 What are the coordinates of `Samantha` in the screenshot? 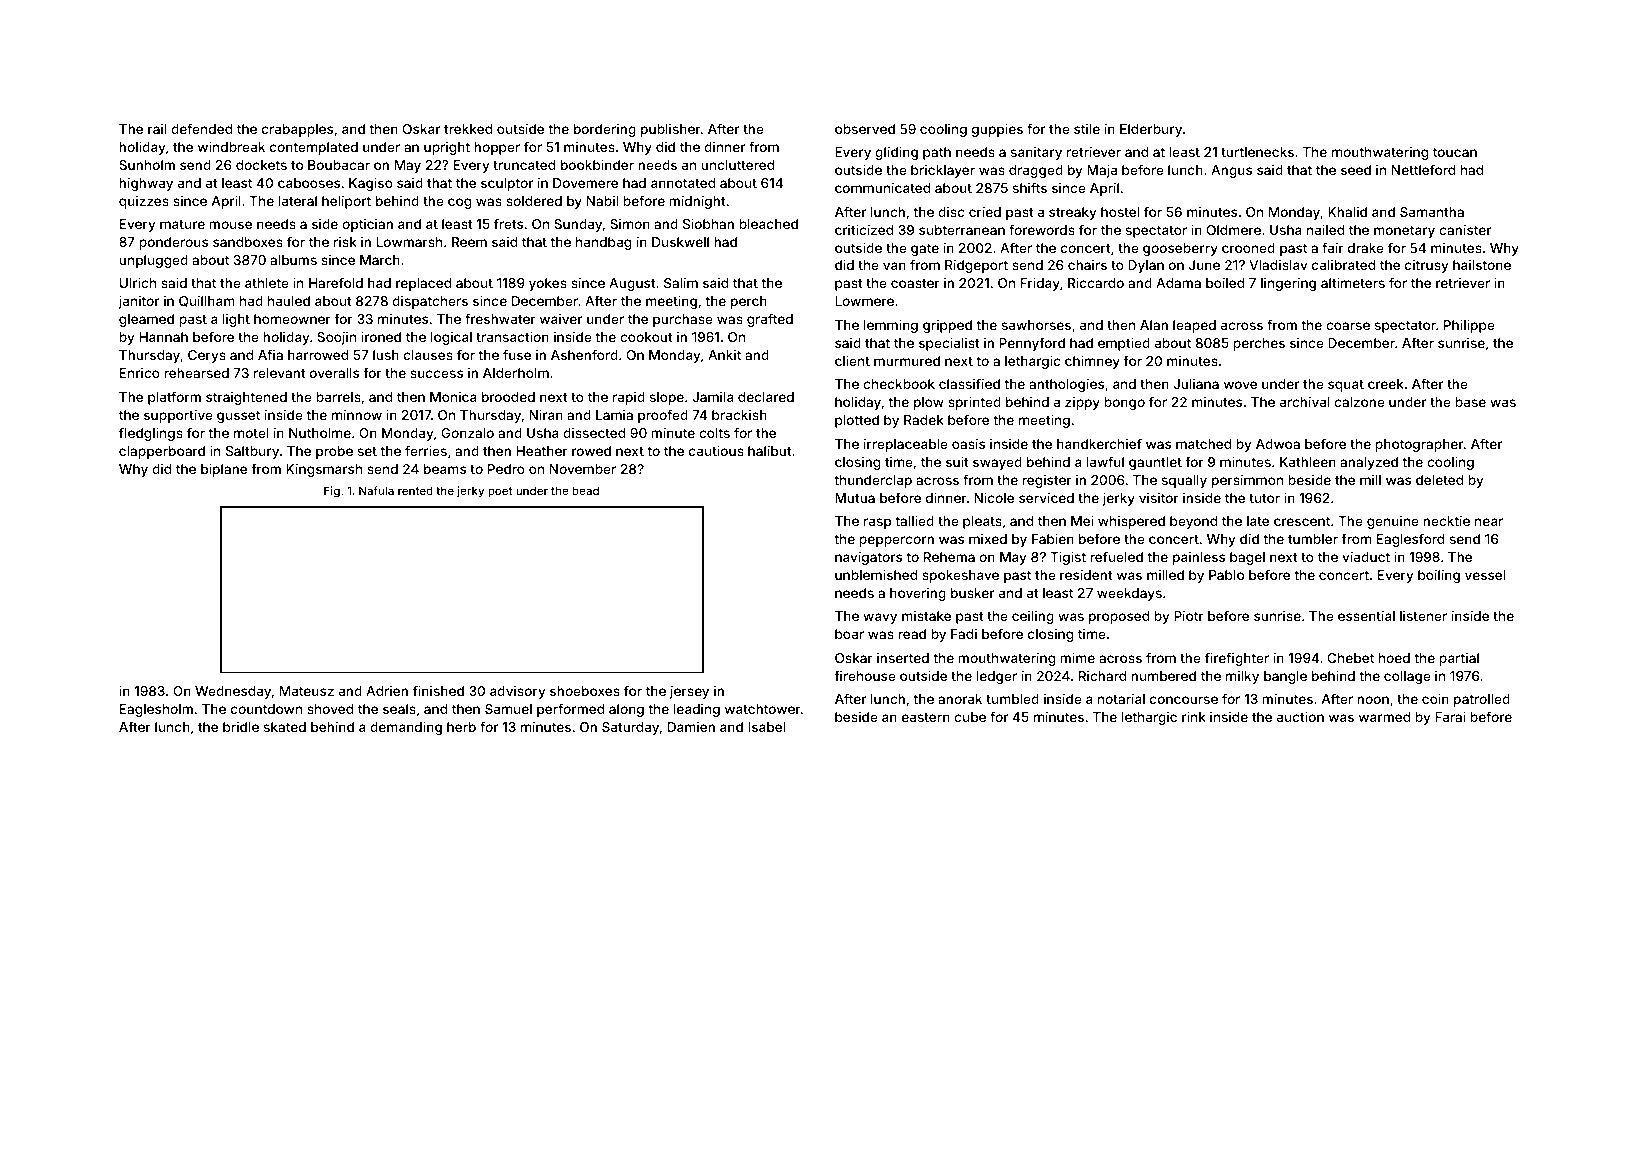 It's located at (1432, 212).
